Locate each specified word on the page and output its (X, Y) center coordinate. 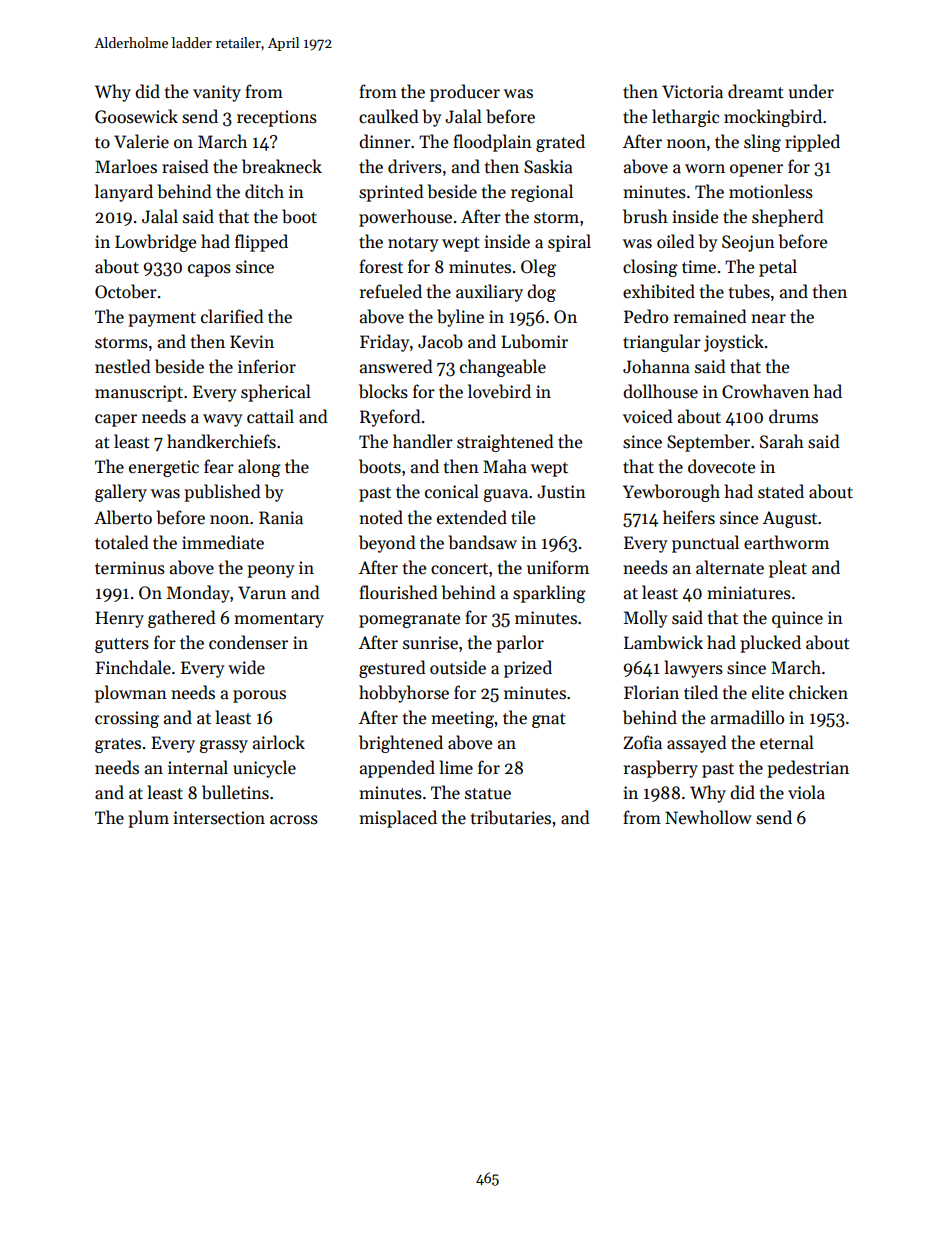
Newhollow (708, 817)
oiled (676, 241)
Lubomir (534, 341)
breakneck (282, 166)
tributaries (511, 817)
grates (118, 745)
